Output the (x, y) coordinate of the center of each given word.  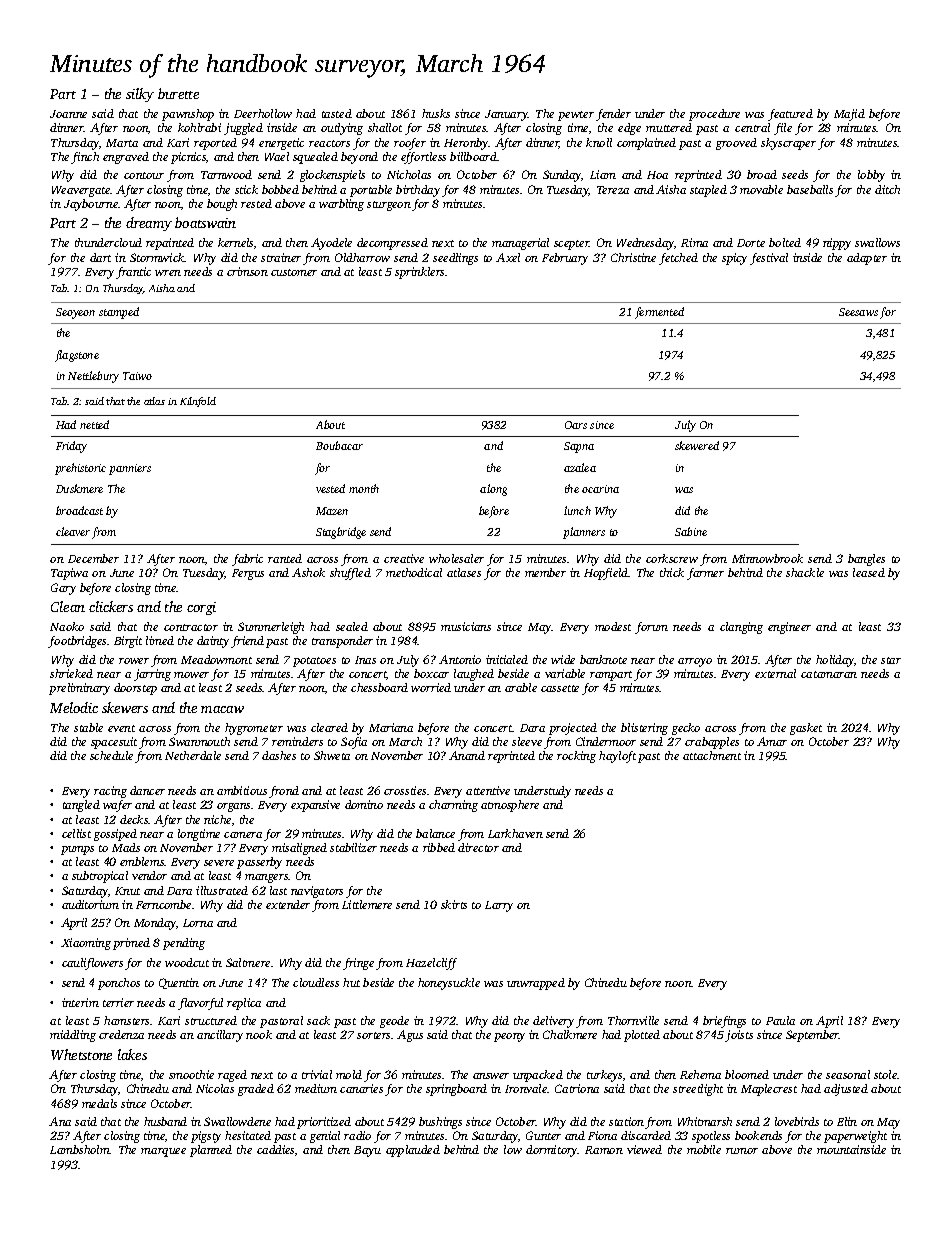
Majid (849, 115)
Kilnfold (198, 402)
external (775, 673)
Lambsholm (80, 1149)
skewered (697, 445)
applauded (413, 1151)
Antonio (460, 659)
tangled (81, 806)
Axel (508, 257)
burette (178, 93)
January (506, 115)
